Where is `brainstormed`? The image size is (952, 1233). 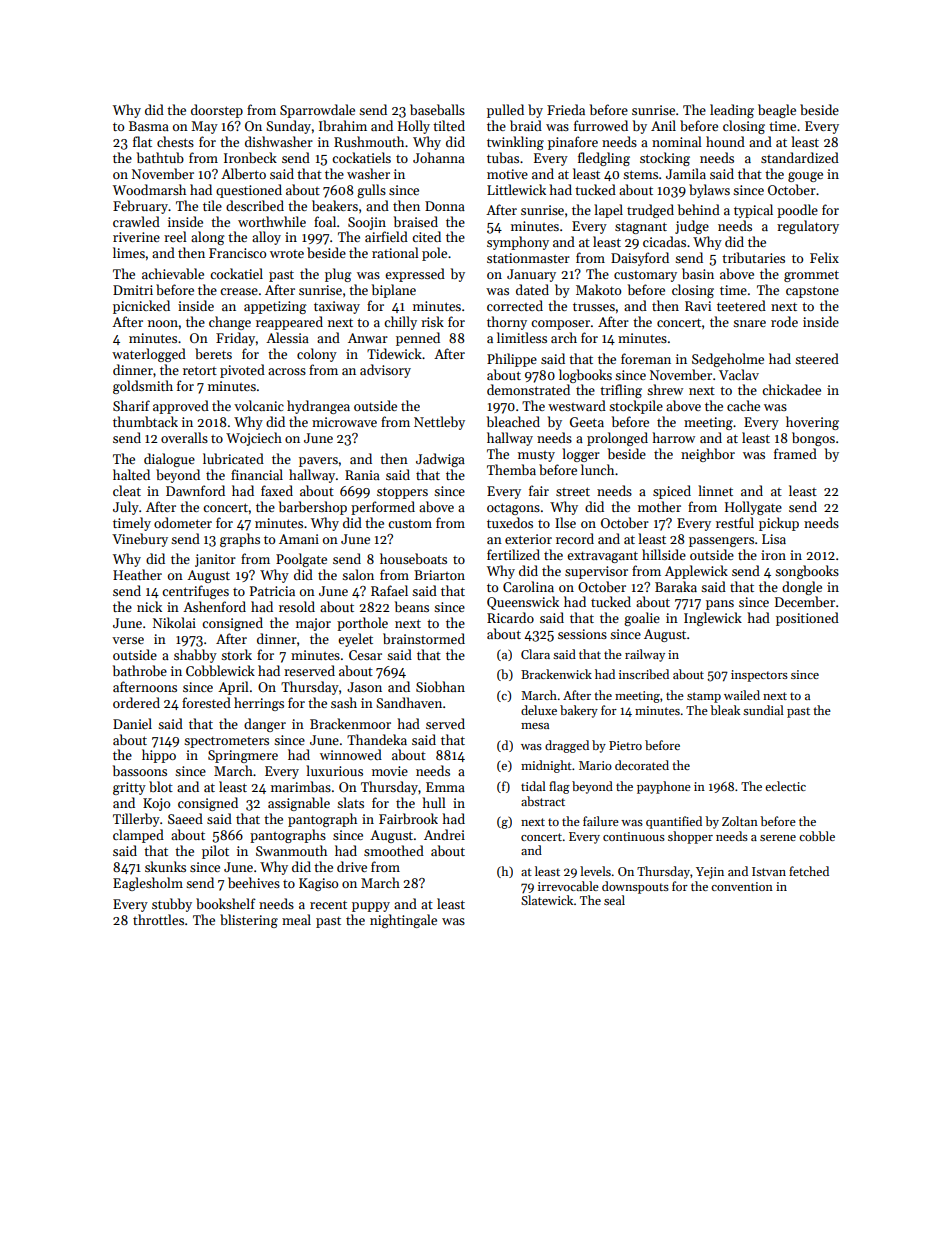 brainstormed is located at coordinates (424, 638).
